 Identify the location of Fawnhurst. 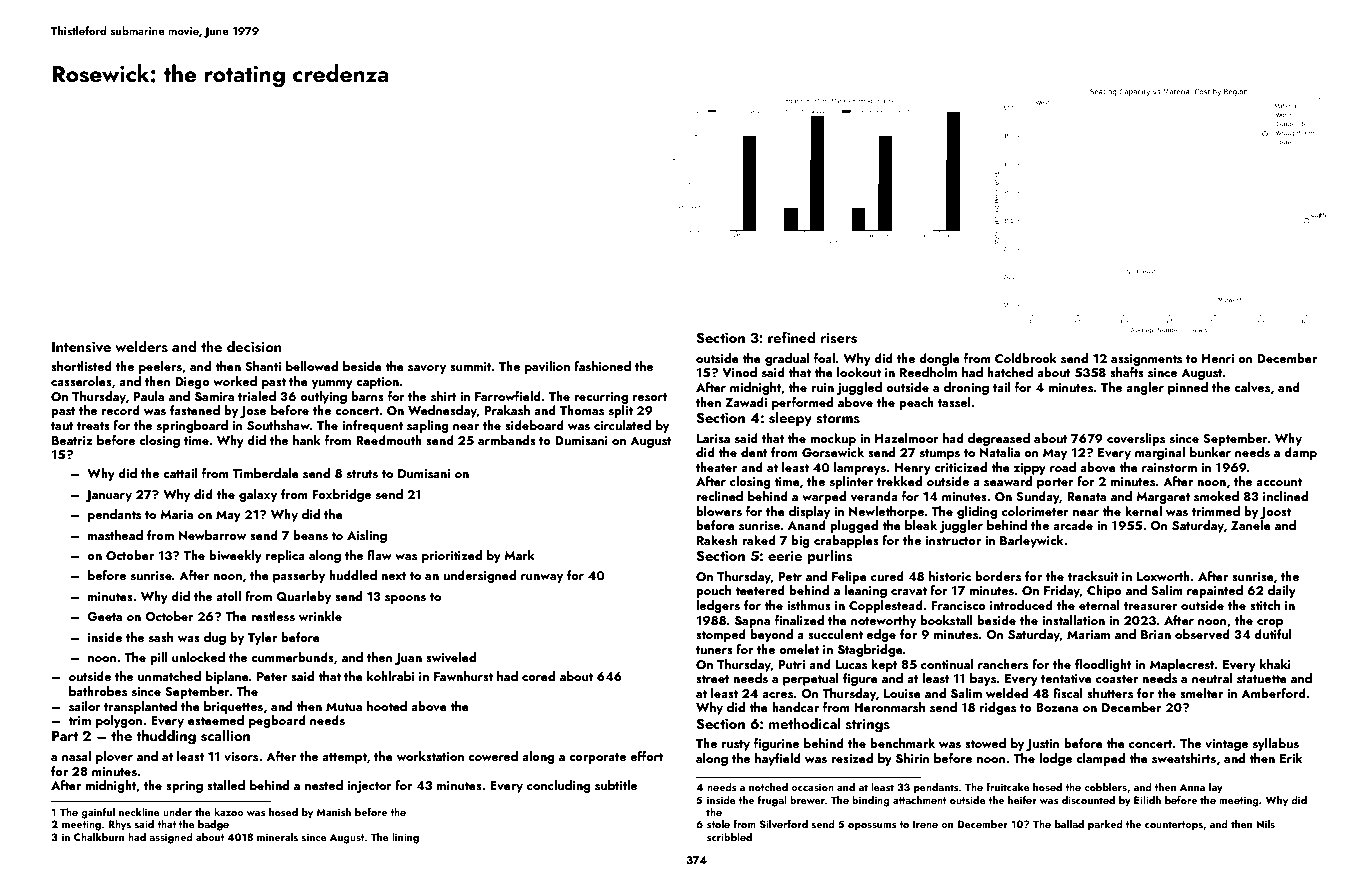
(463, 676).
